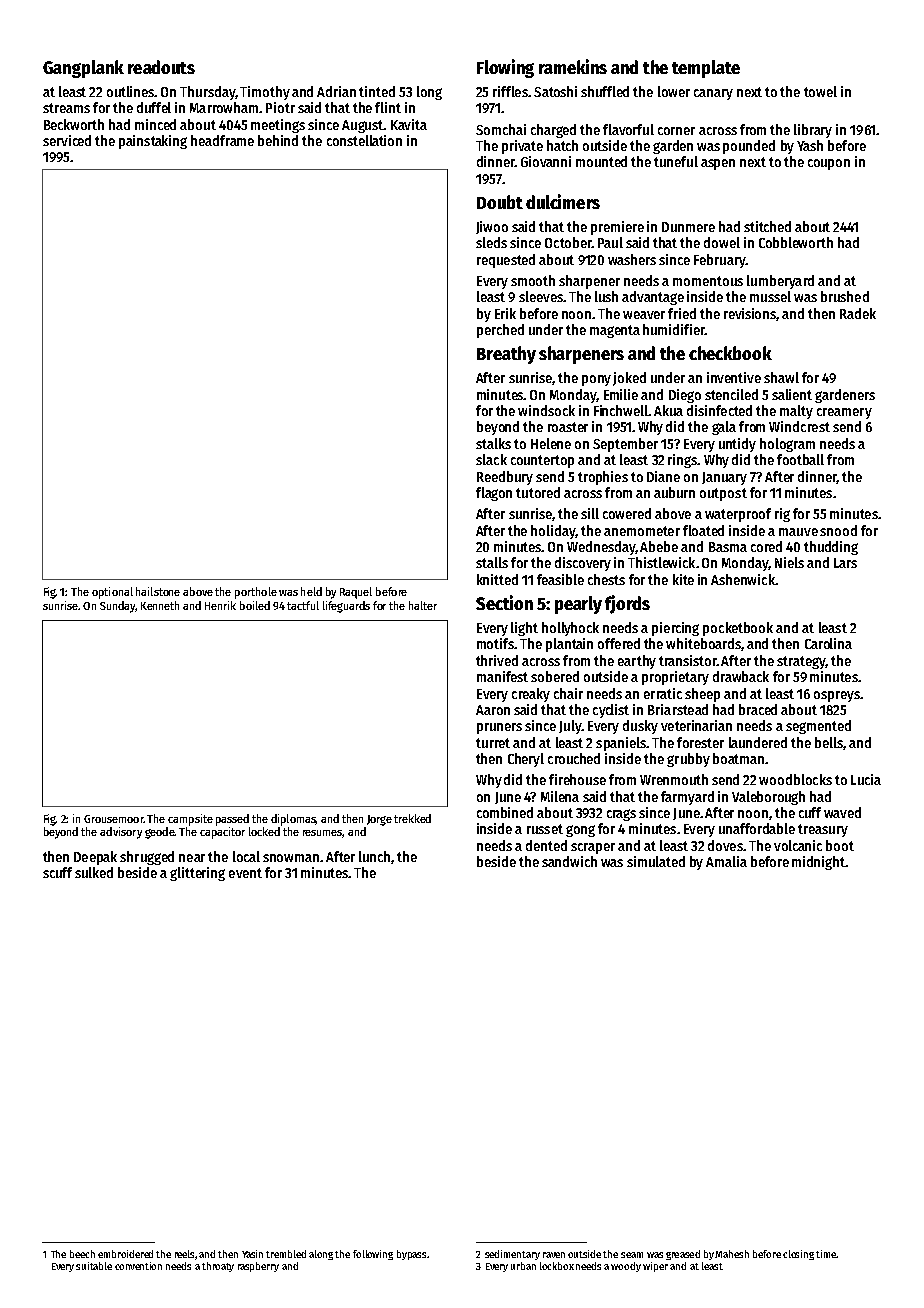  I want to click on sleds, so click(491, 242).
